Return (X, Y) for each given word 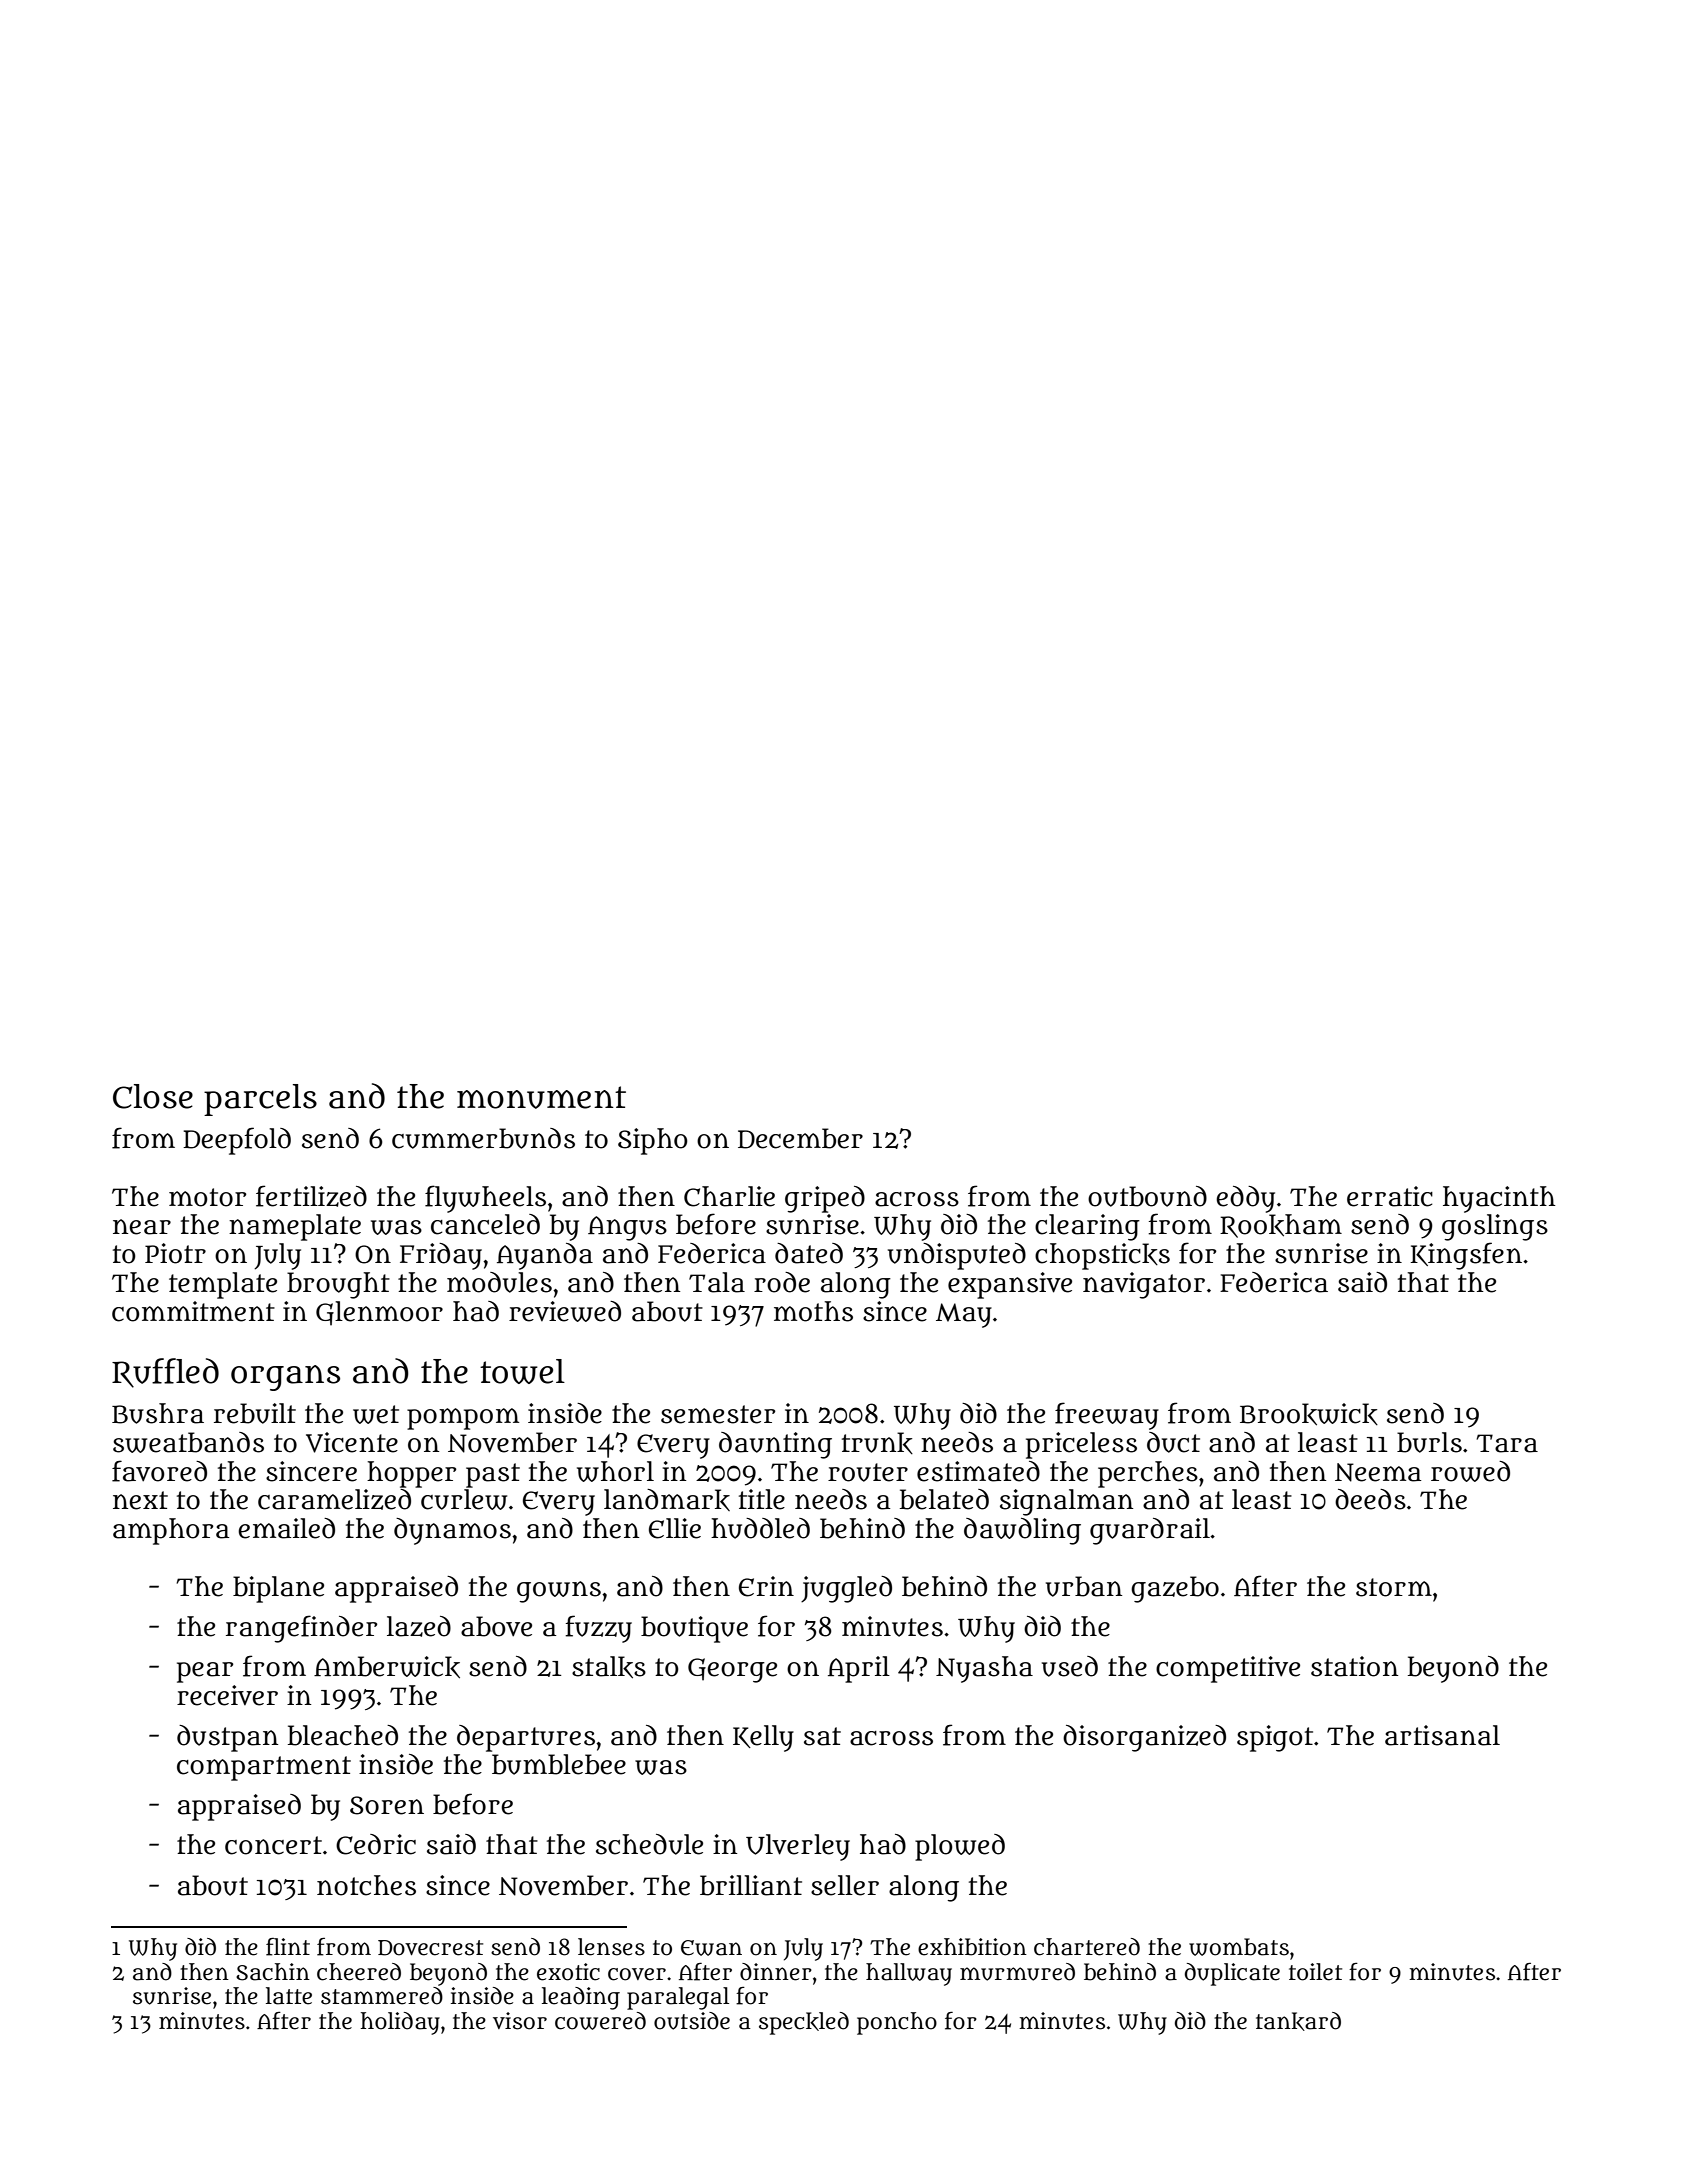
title (762, 1499)
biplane (278, 1589)
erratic (1390, 1196)
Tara (1507, 1443)
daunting (775, 1445)
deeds (1370, 1499)
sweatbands (188, 1442)
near (142, 1227)
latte (289, 1996)
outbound (1147, 1196)
